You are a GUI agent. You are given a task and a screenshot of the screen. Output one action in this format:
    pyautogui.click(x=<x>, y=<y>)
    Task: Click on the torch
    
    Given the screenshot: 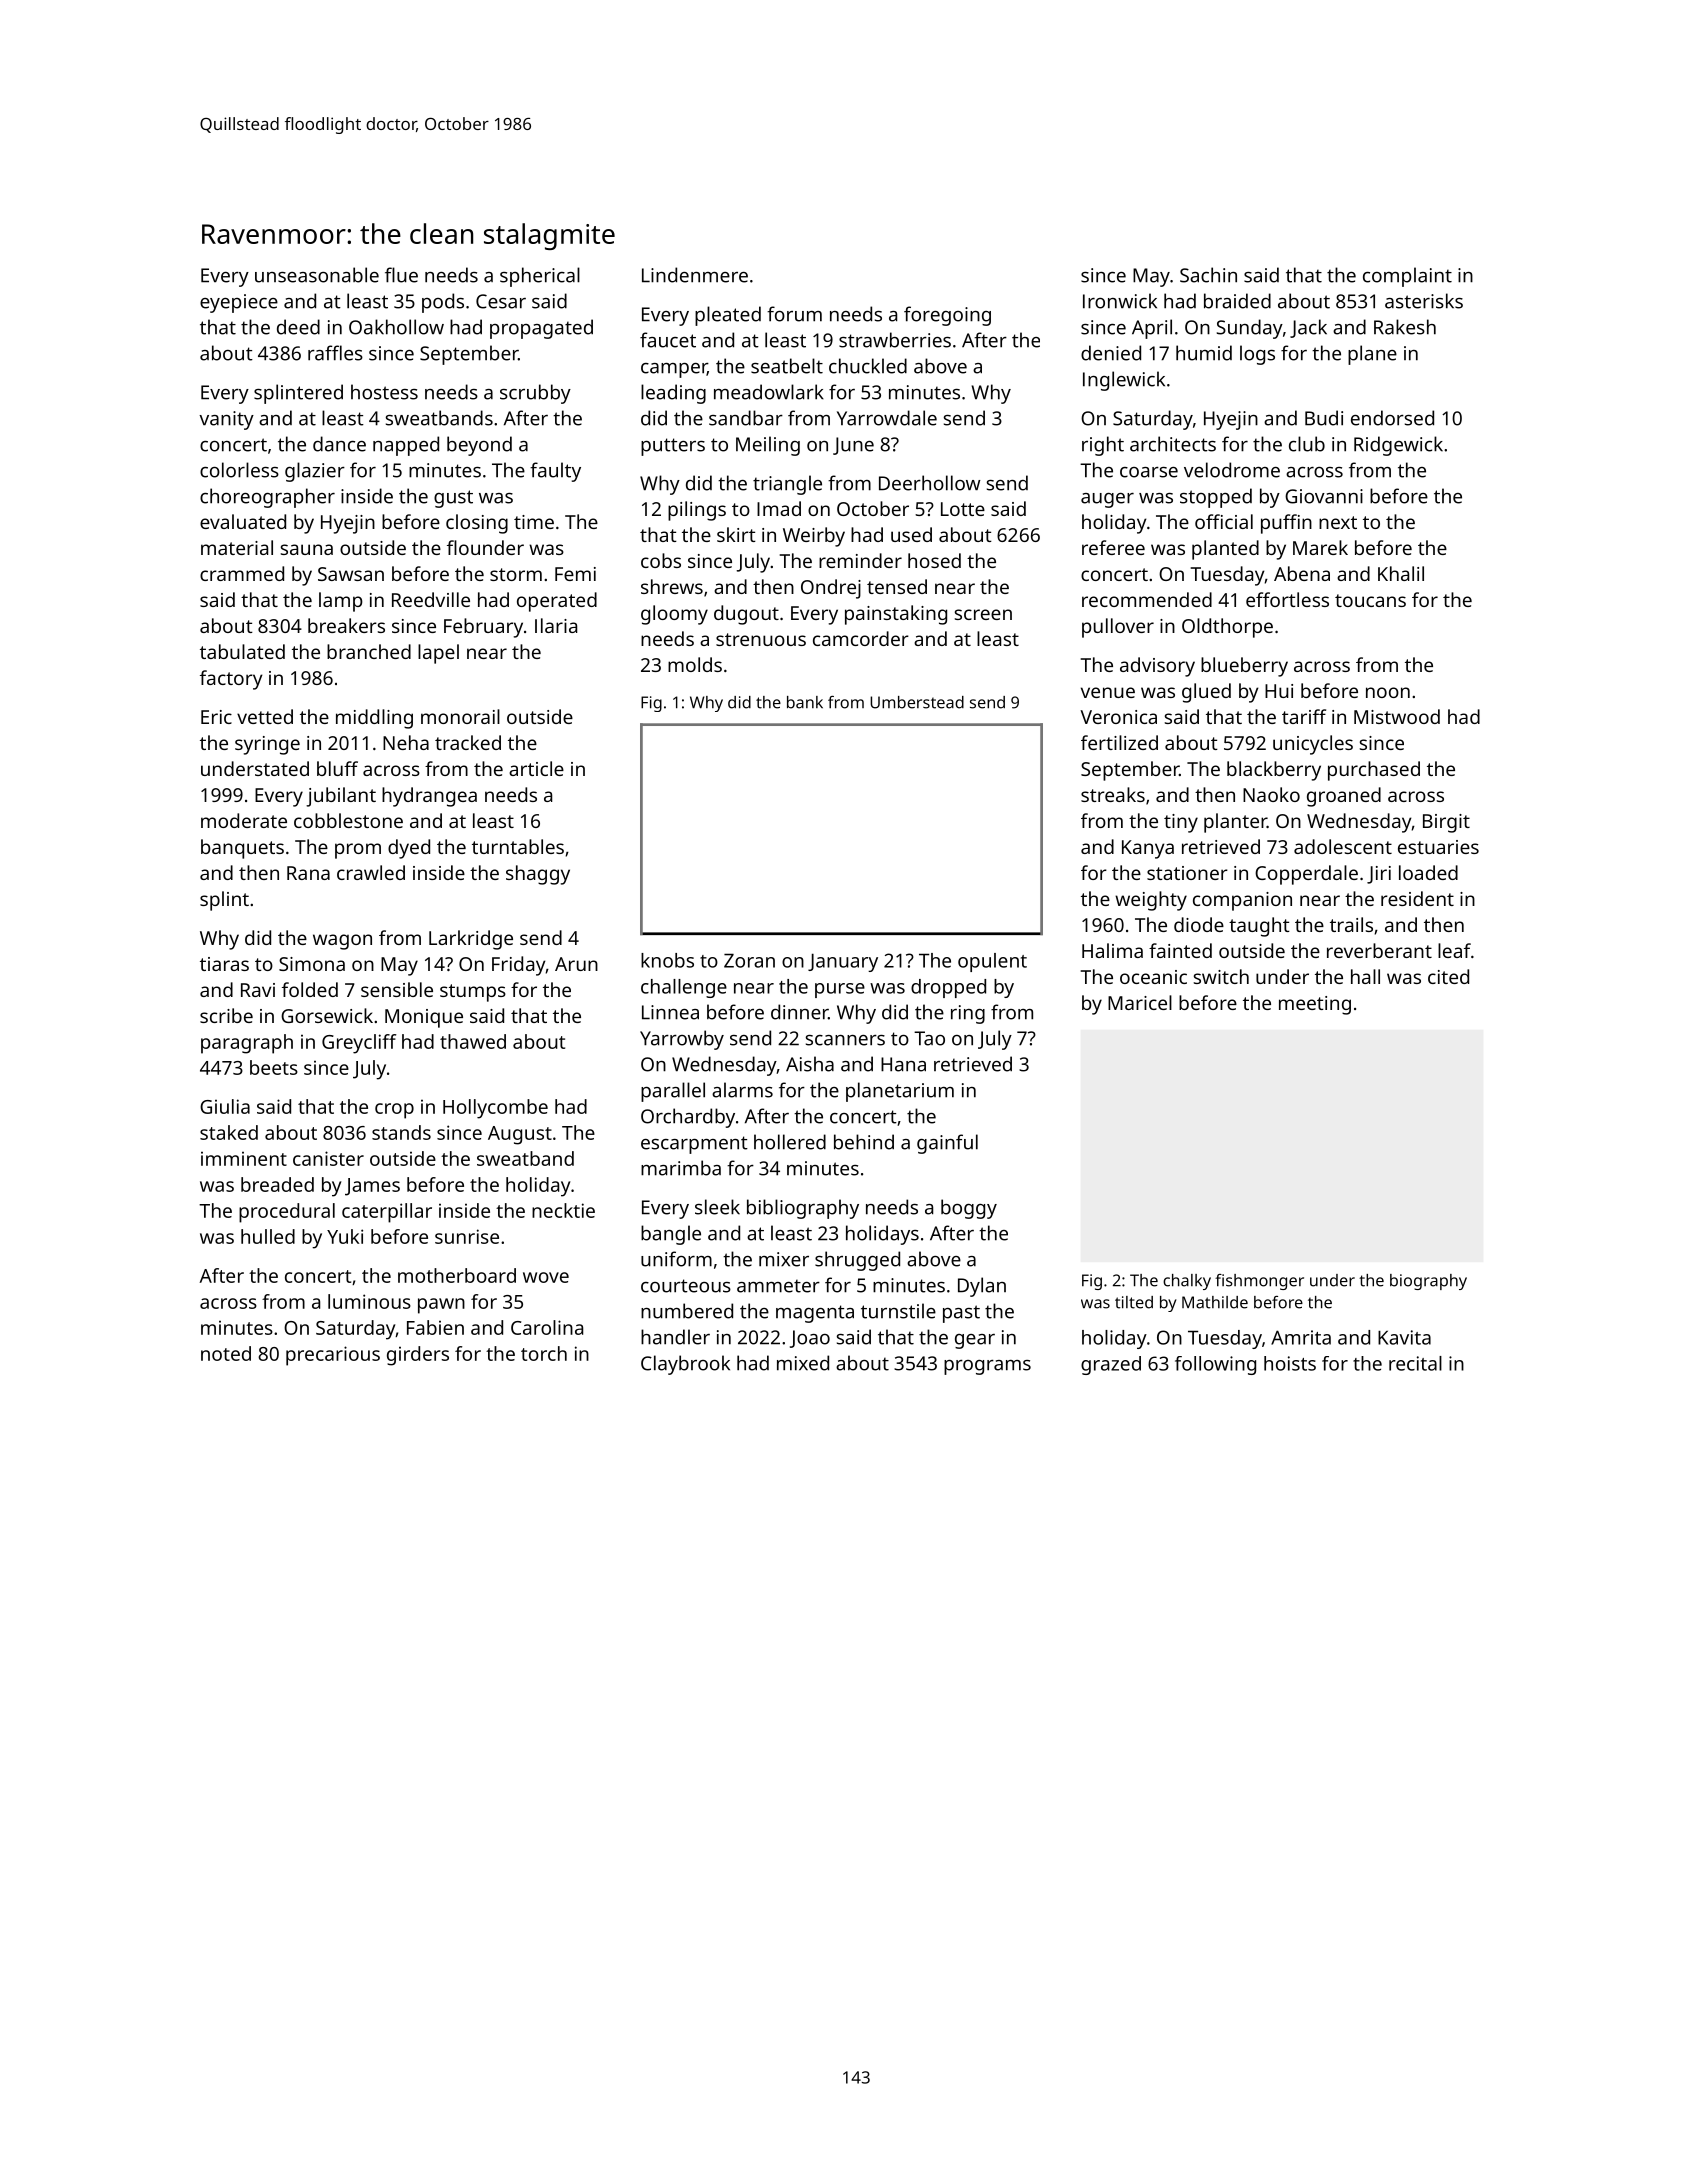 What is the action you would take?
    pyautogui.click(x=544, y=1353)
